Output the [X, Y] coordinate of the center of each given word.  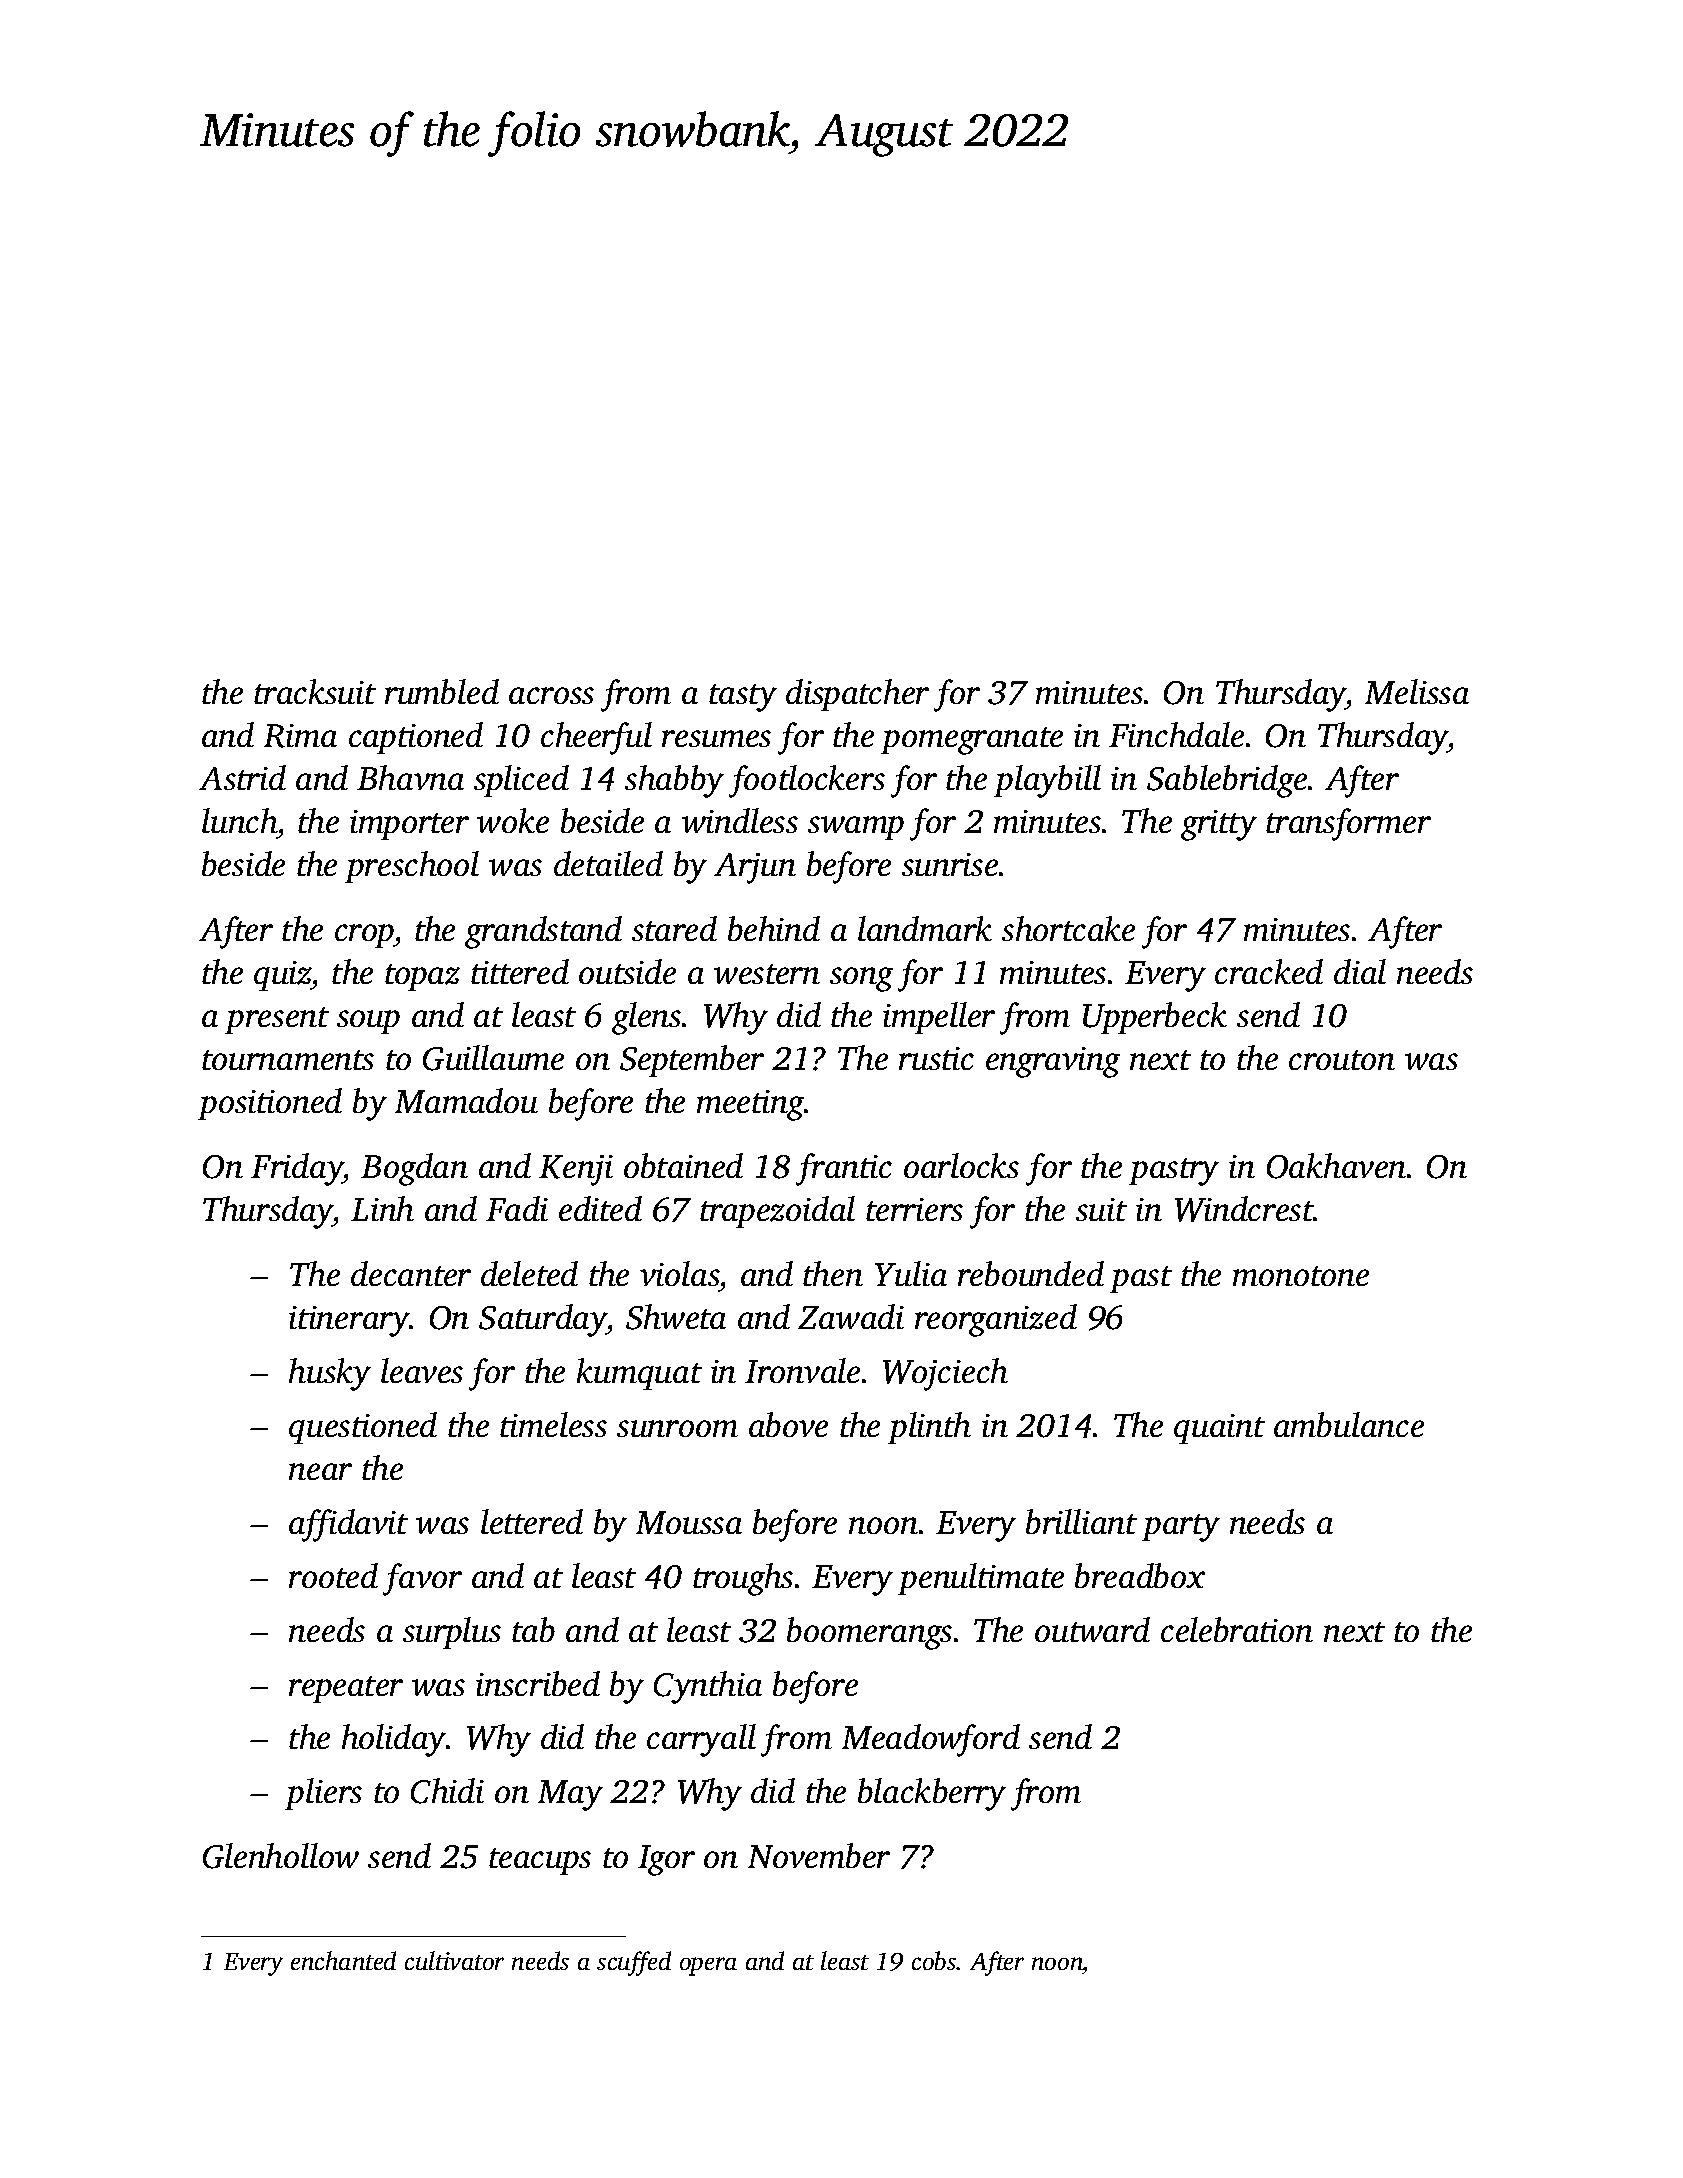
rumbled [442, 691]
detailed [608, 863]
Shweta [676, 1317]
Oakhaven [1336, 1166]
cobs [934, 1960]
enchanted [343, 1960]
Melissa [1417, 691]
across [551, 695]
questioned [363, 1428]
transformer [1348, 824]
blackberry [932, 1794]
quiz [283, 976]
